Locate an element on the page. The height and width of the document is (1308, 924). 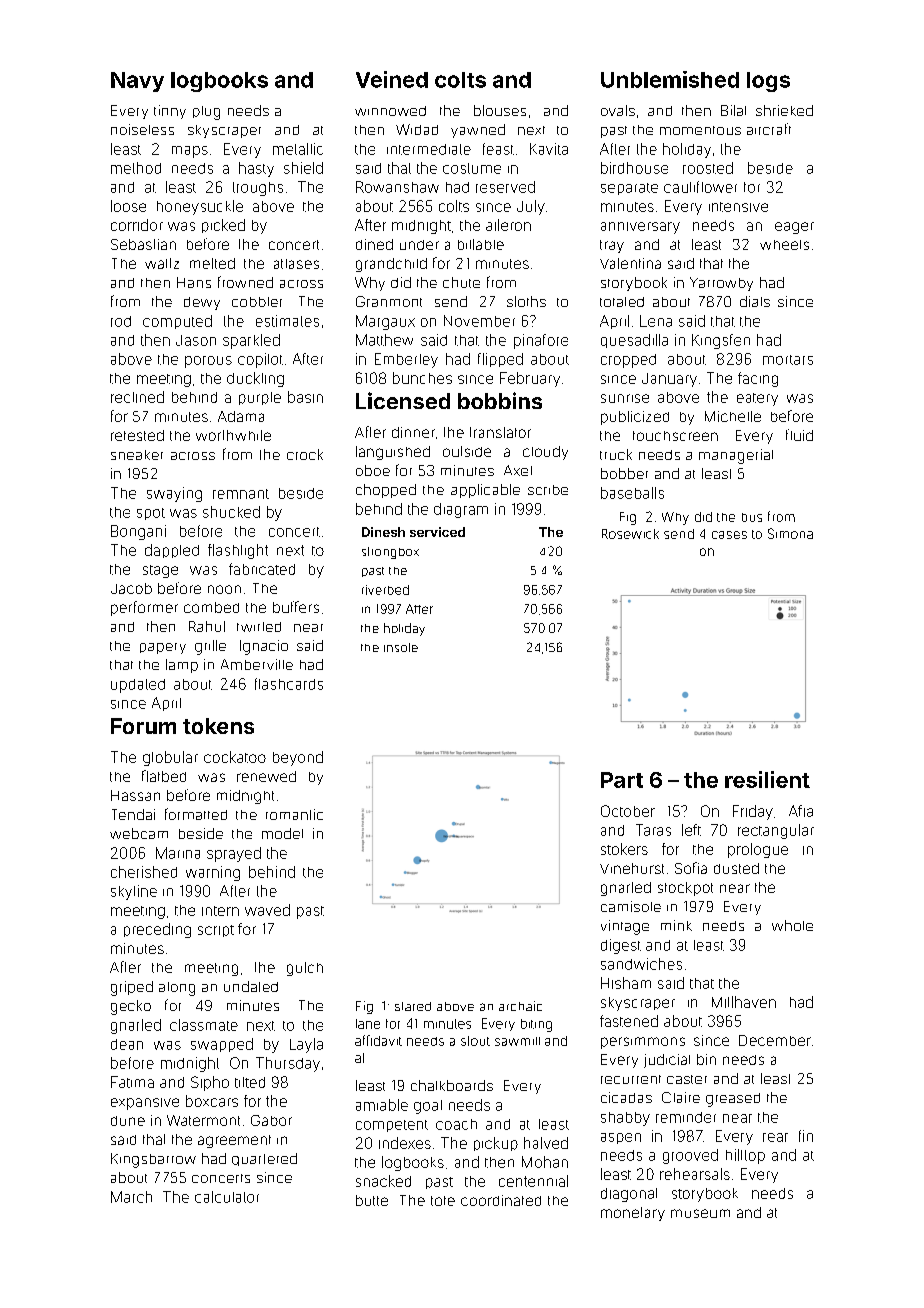
archaic is located at coordinates (520, 1006).
